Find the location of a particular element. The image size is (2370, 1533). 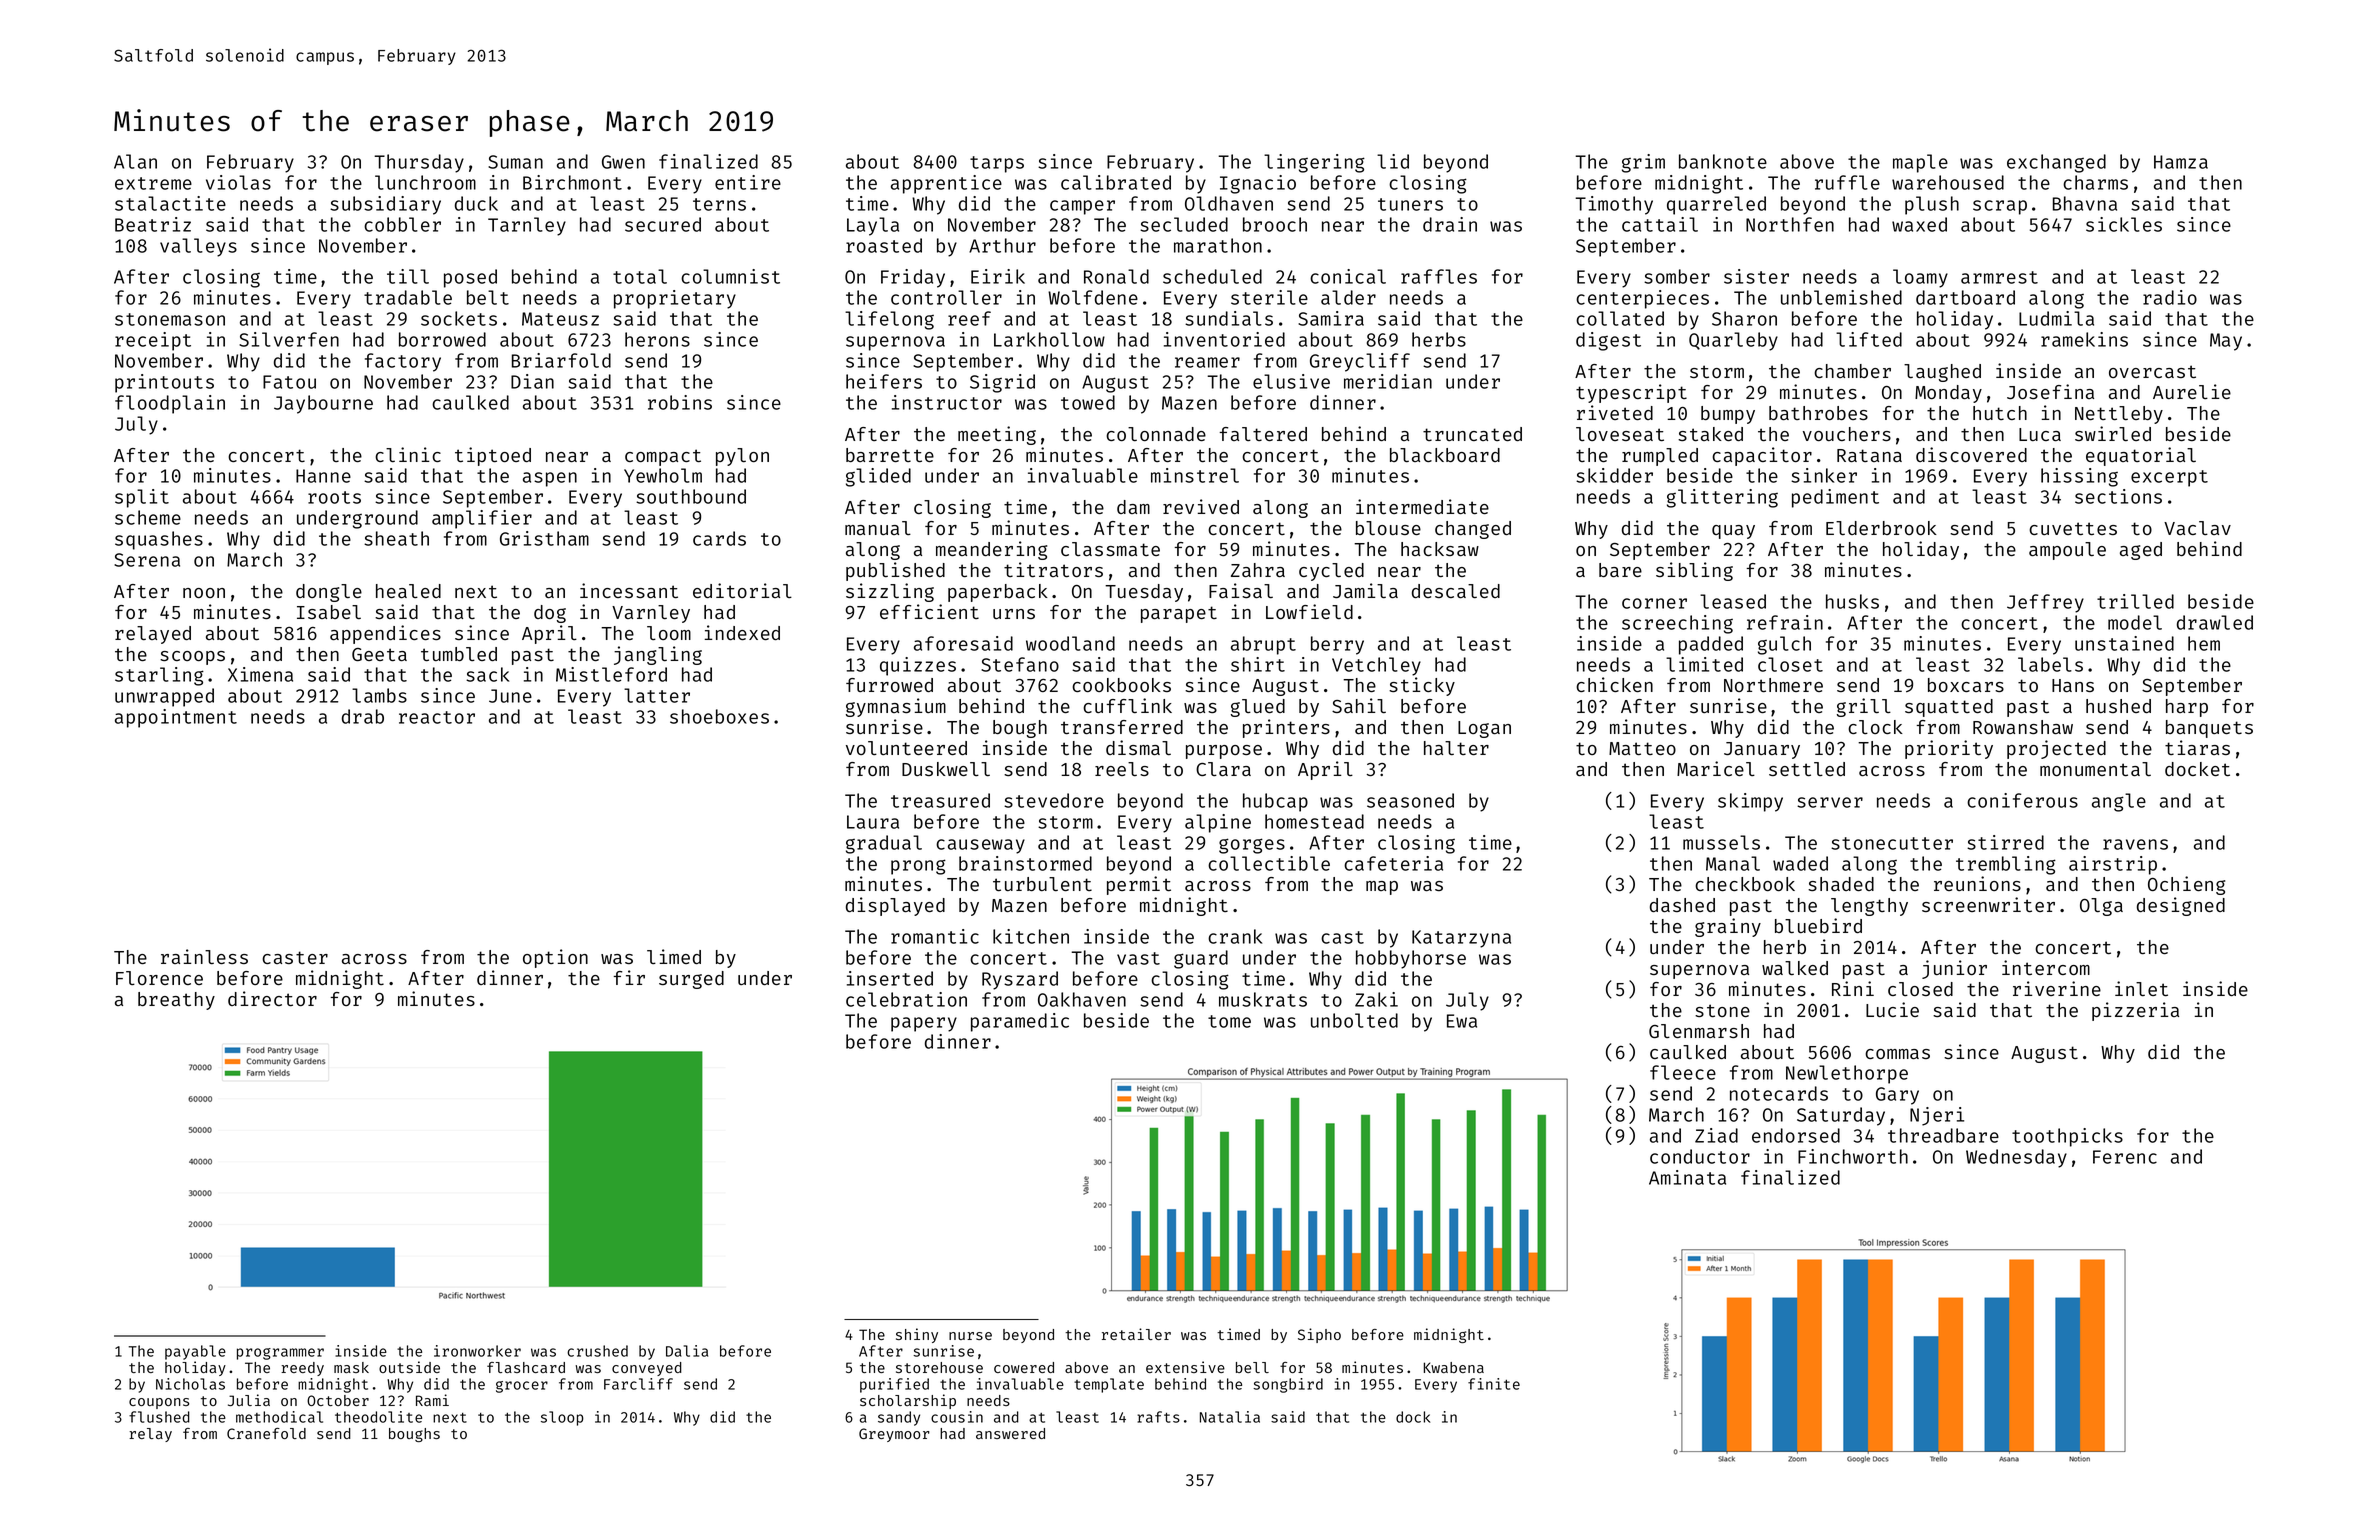

clock is located at coordinates (1875, 727).
